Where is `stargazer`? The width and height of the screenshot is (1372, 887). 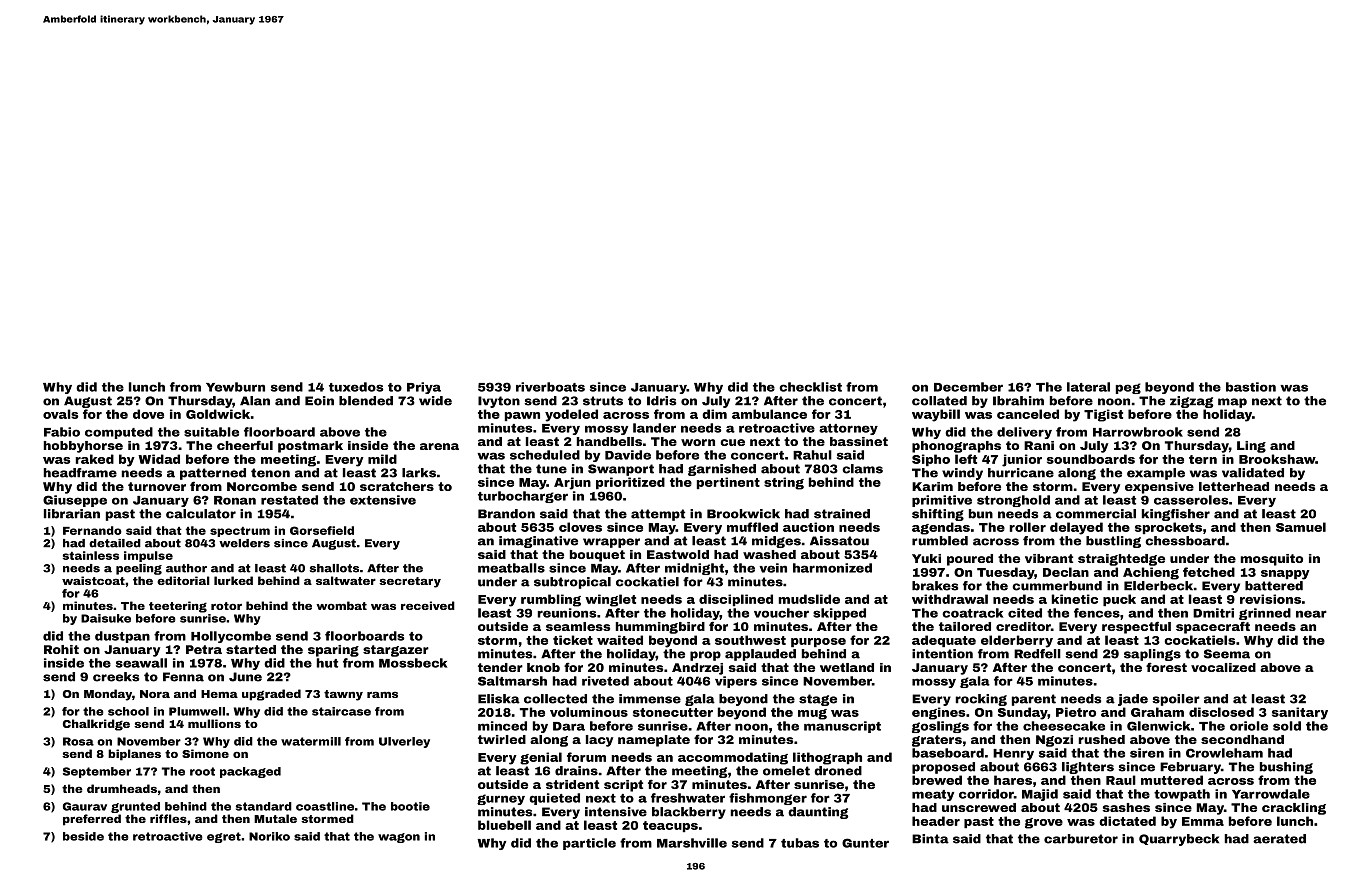
stargazer is located at coordinates (396, 651).
